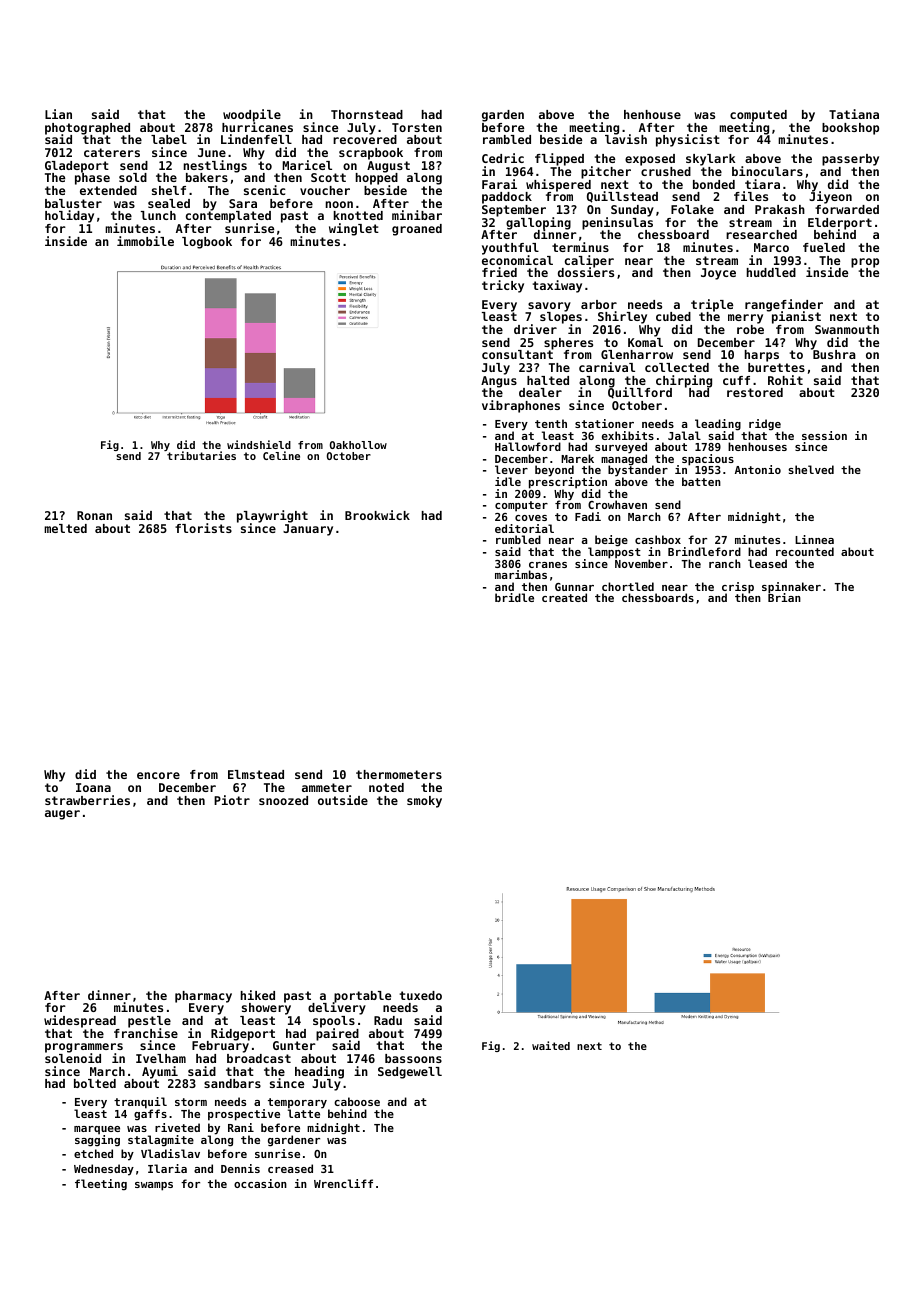 This screenshot has width=924, height=1308. What do you see at coordinates (69, 216) in the screenshot?
I see `holiday` at bounding box center [69, 216].
